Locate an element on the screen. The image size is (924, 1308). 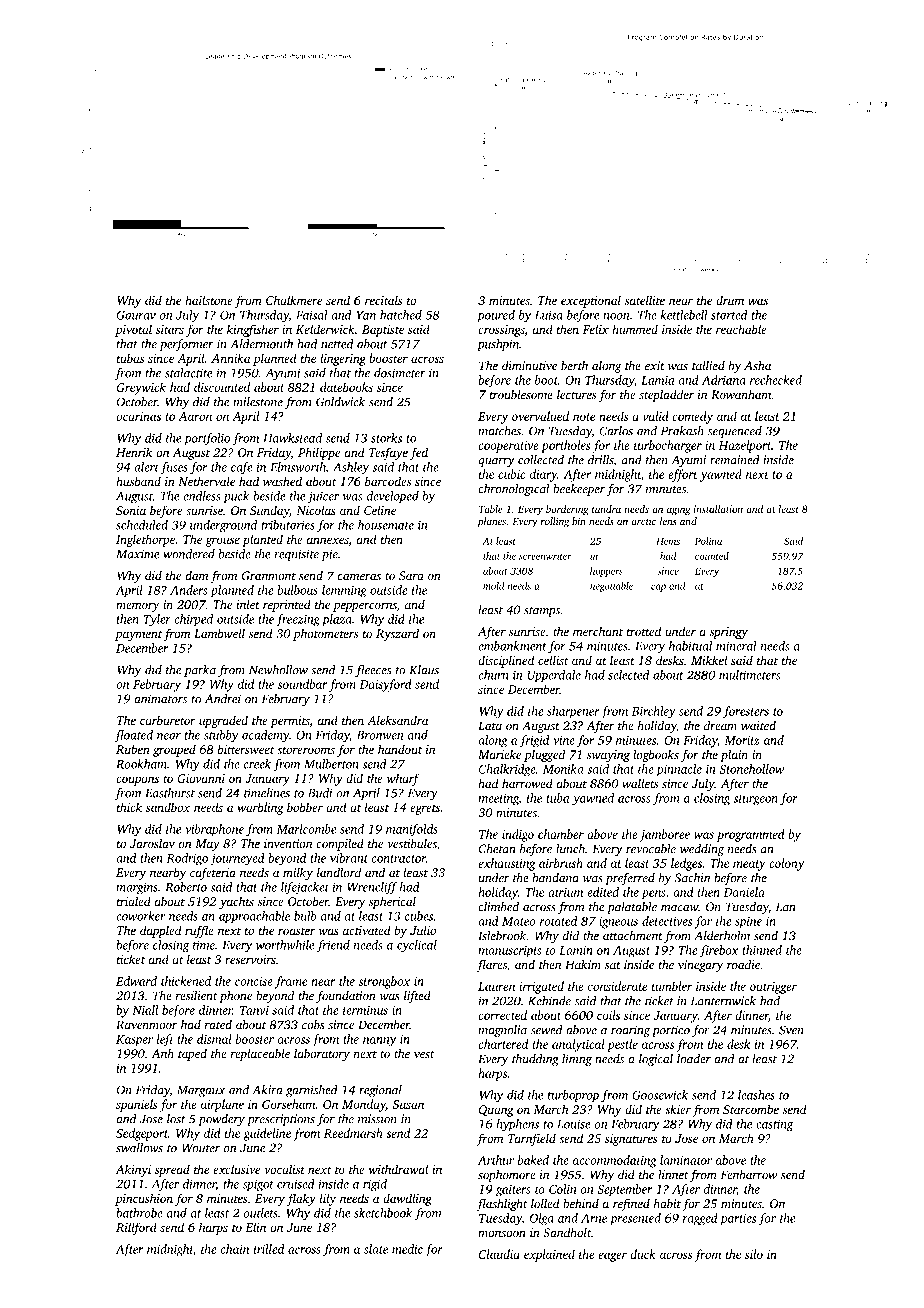
Rodrigo is located at coordinates (187, 859).
